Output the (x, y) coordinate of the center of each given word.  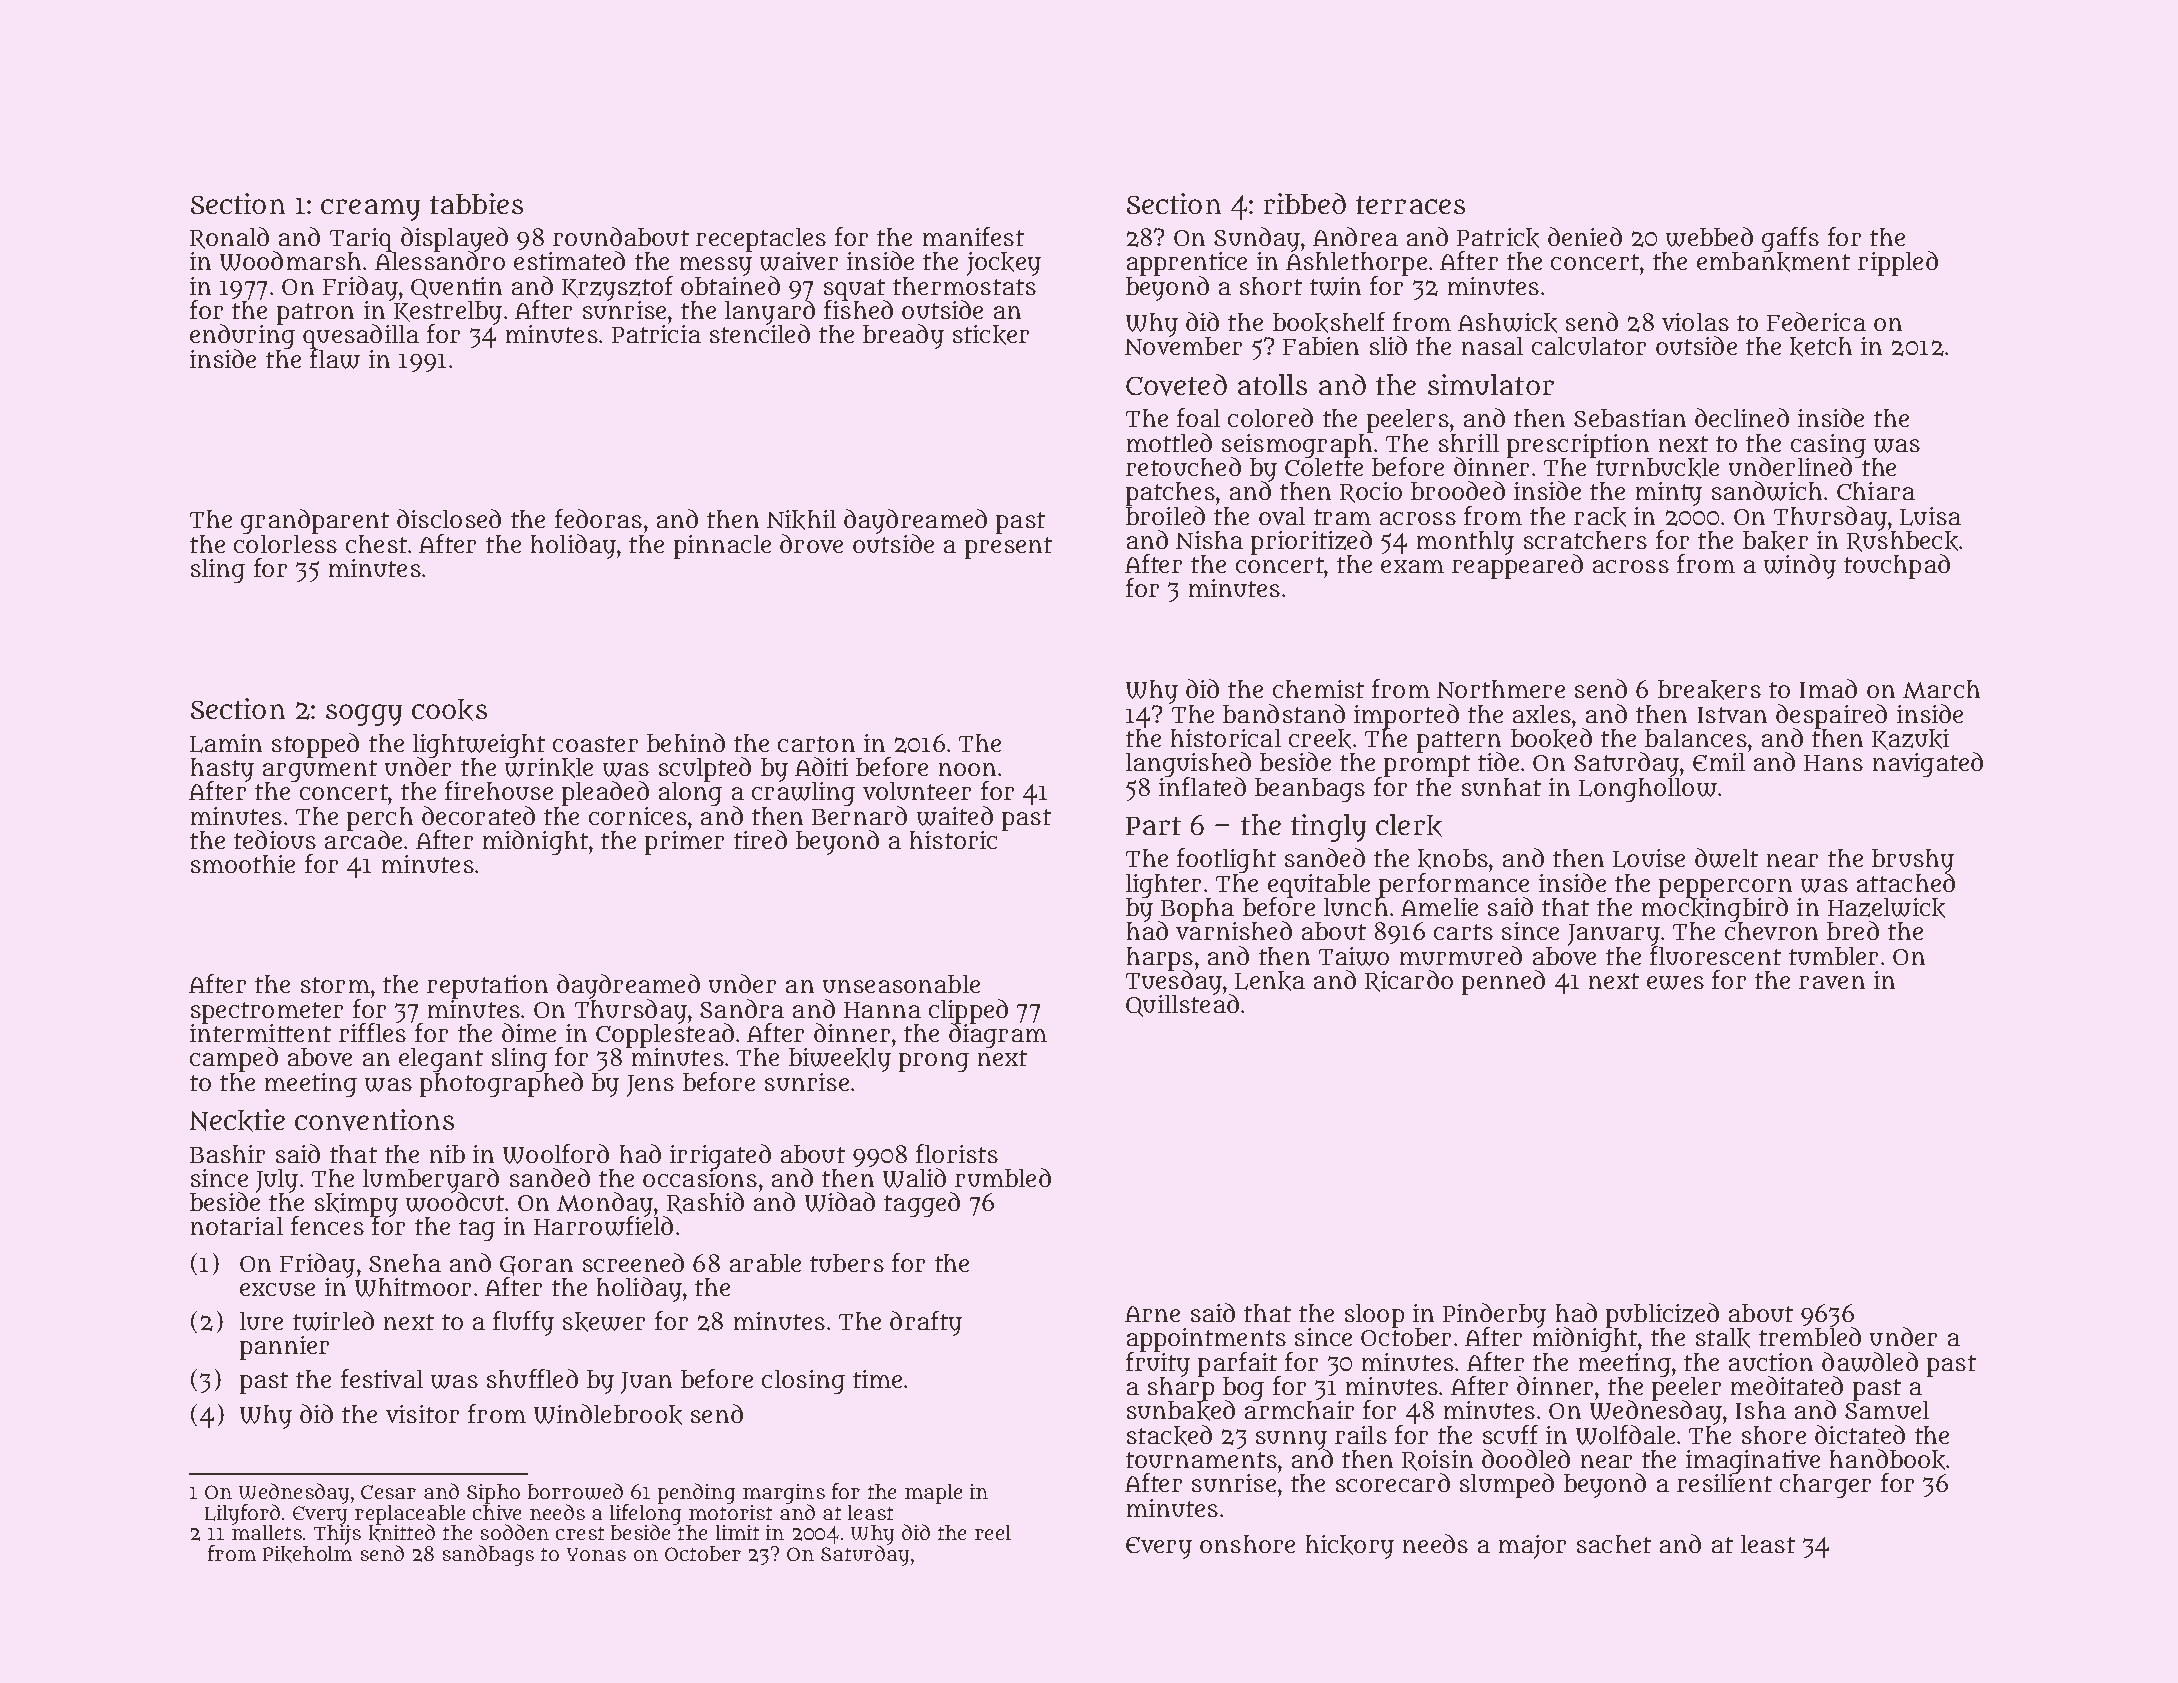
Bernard (859, 816)
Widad (840, 1202)
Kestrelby (448, 313)
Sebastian (1630, 418)
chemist (1318, 689)
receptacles (761, 240)
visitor (422, 1414)
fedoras (598, 518)
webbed (1709, 237)
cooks (449, 710)
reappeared (1517, 567)
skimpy (356, 1205)
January (1614, 935)
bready (903, 336)
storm (335, 985)
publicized (1662, 1316)
